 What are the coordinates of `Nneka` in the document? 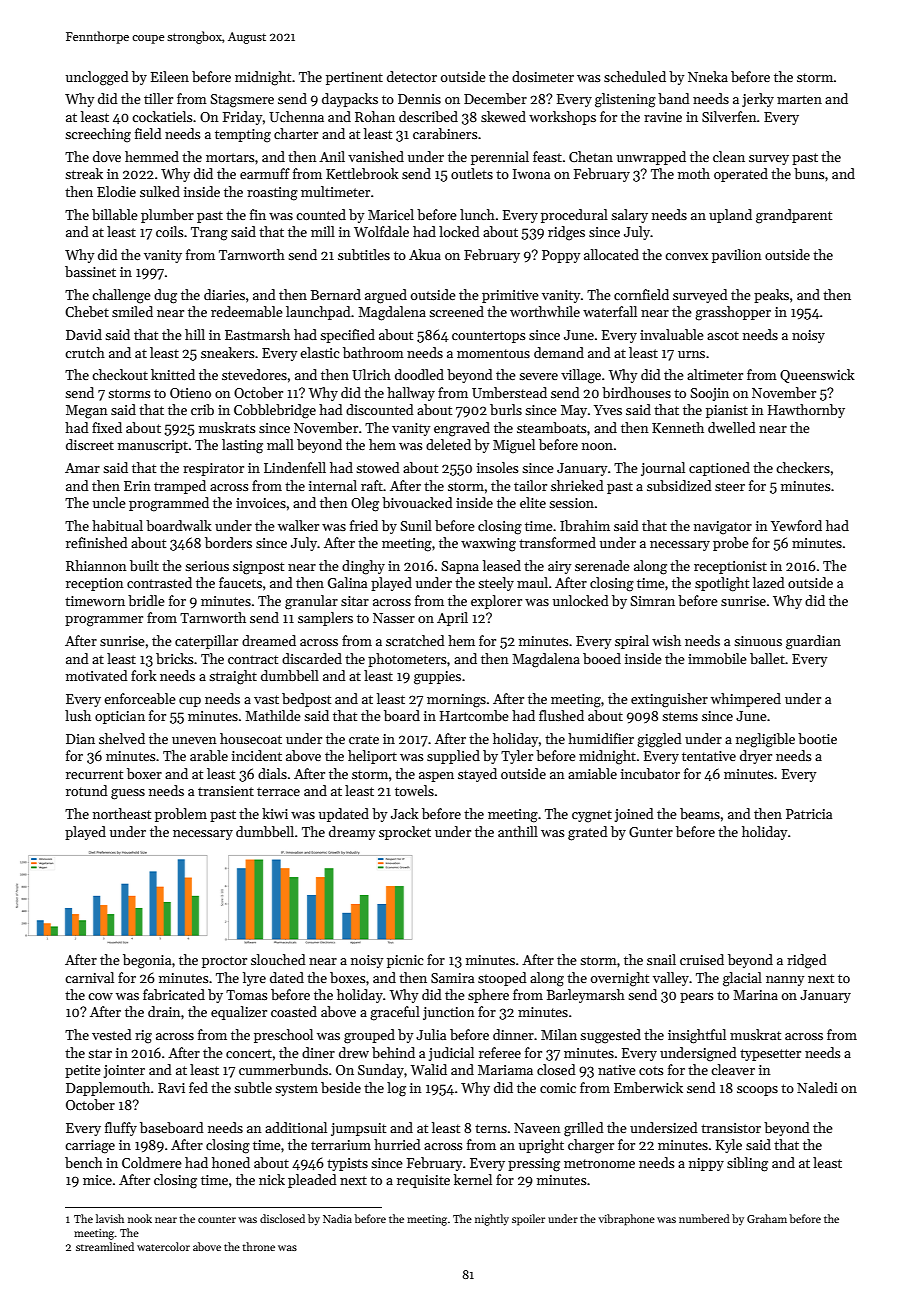 It's located at (708, 76).
